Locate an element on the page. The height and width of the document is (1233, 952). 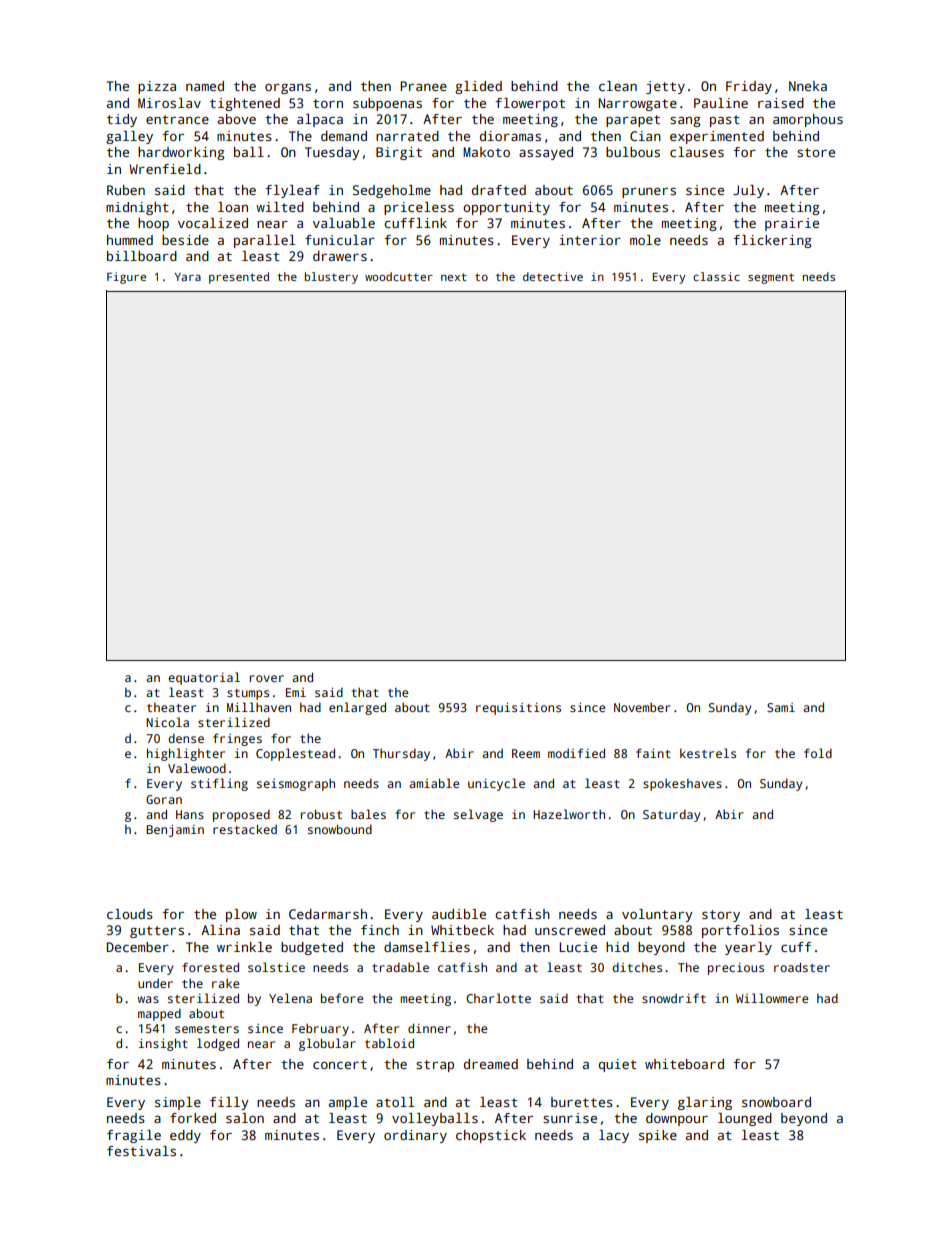
clean is located at coordinates (618, 86).
